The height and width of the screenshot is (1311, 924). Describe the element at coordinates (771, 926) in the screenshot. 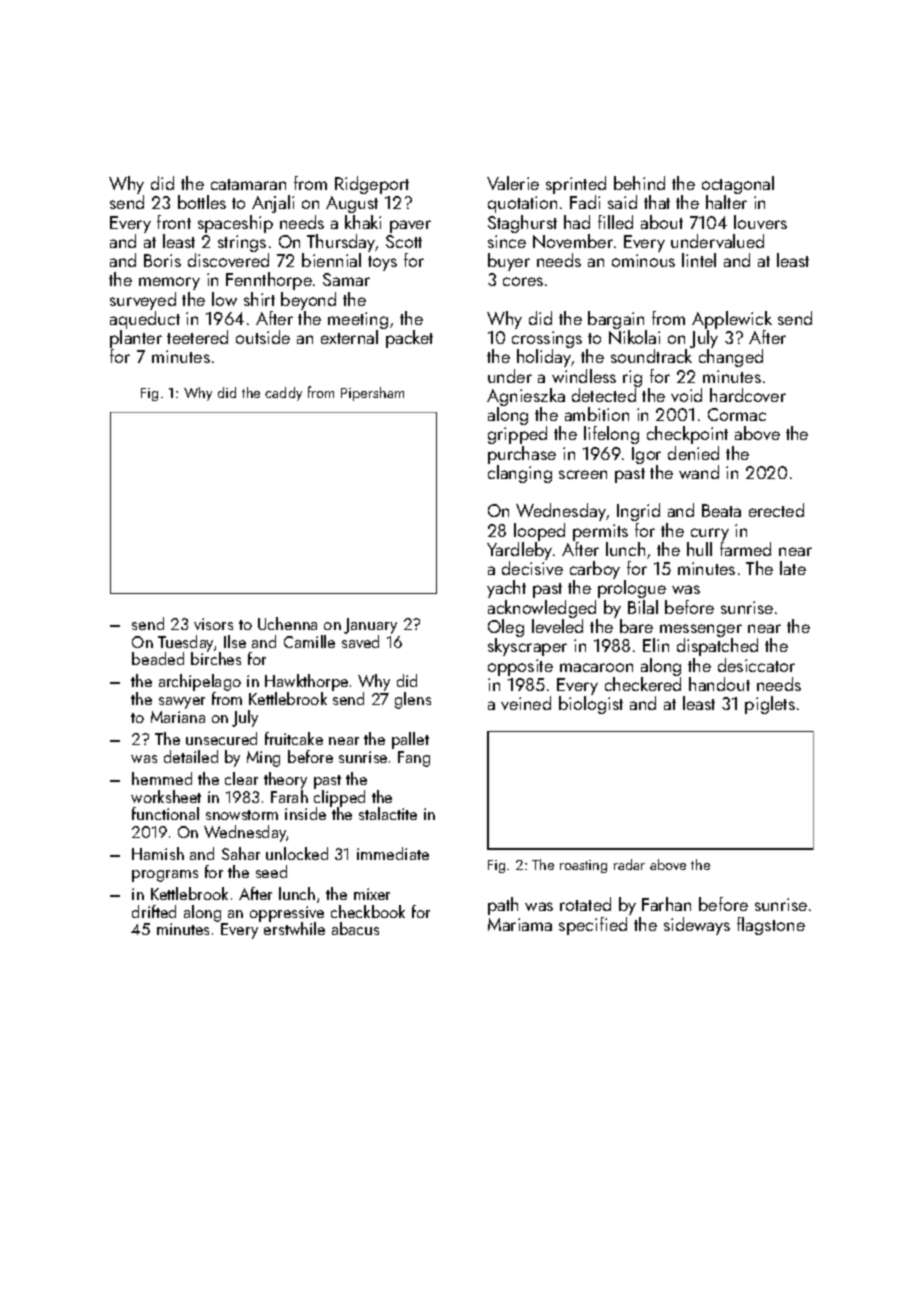

I see `flagstone` at that location.
